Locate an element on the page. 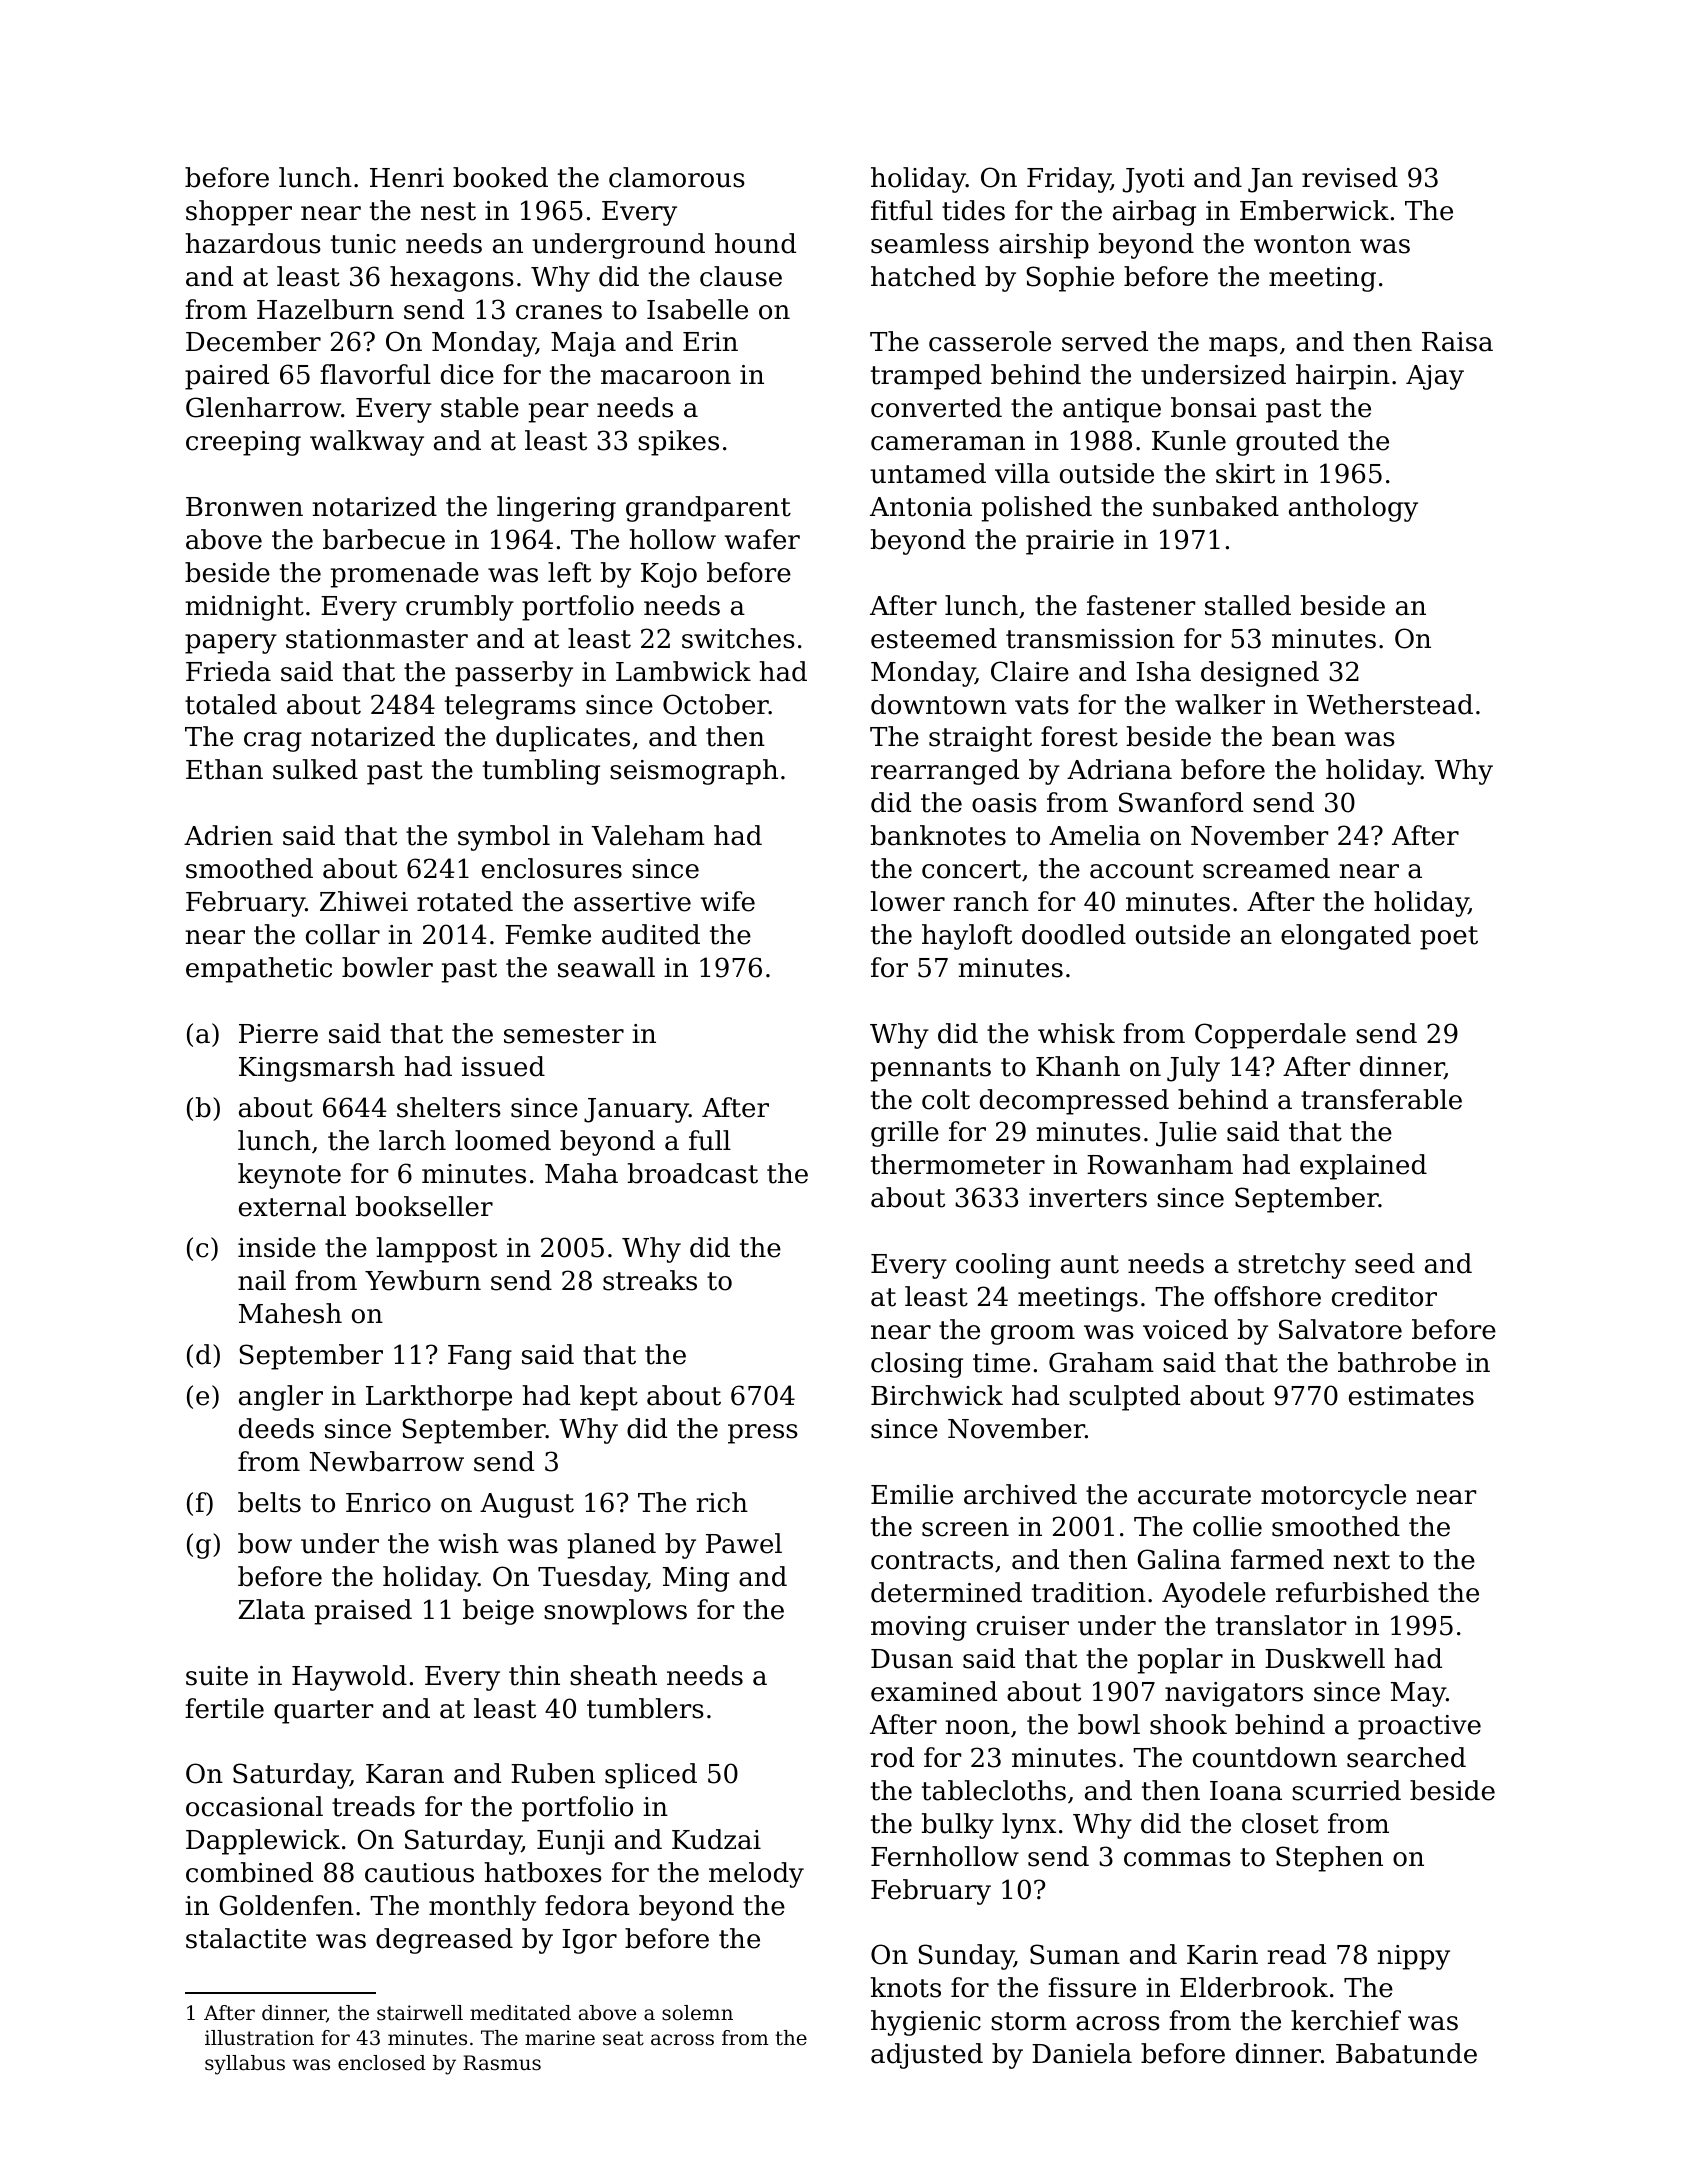 The height and width of the document is (2178, 1683). grouted is located at coordinates (1287, 443).
